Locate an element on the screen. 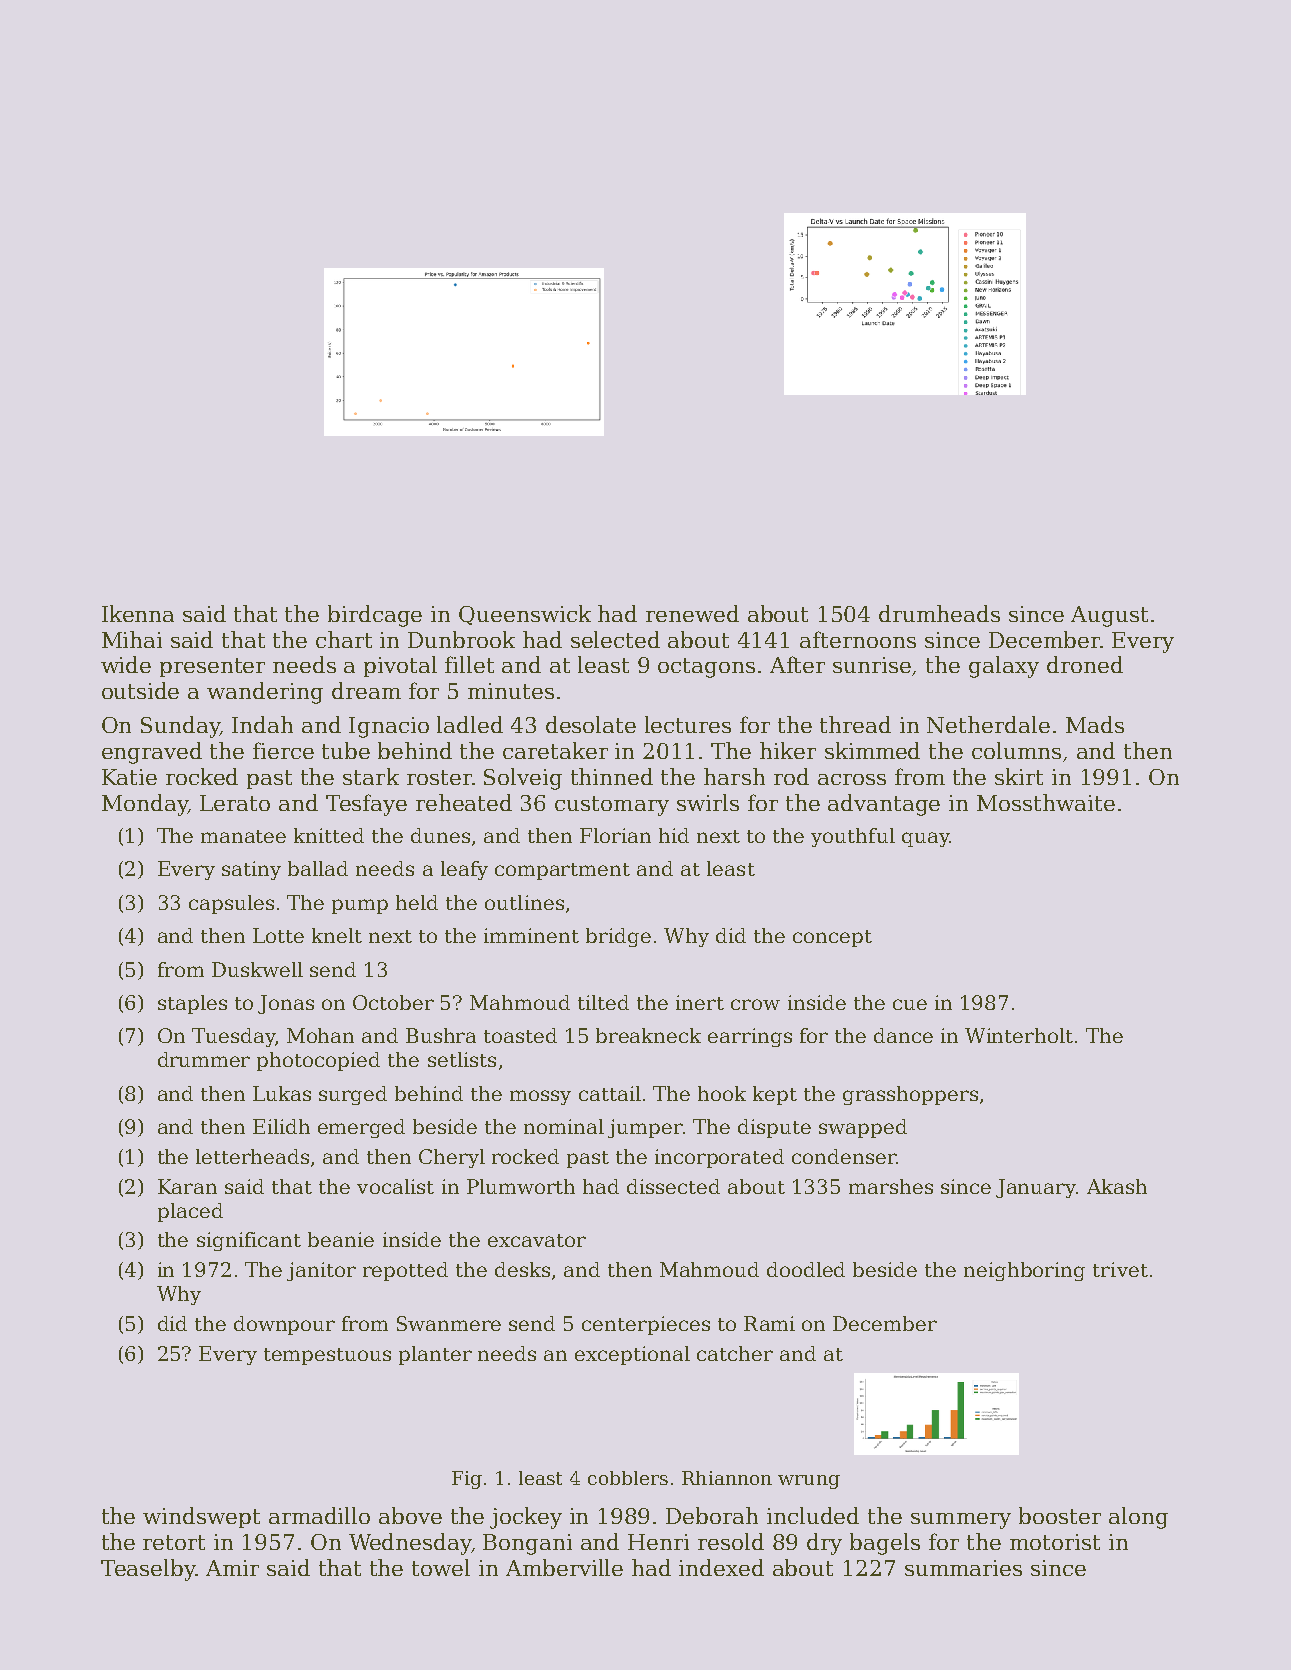 The height and width of the screenshot is (1670, 1291). renewed is located at coordinates (692, 613).
